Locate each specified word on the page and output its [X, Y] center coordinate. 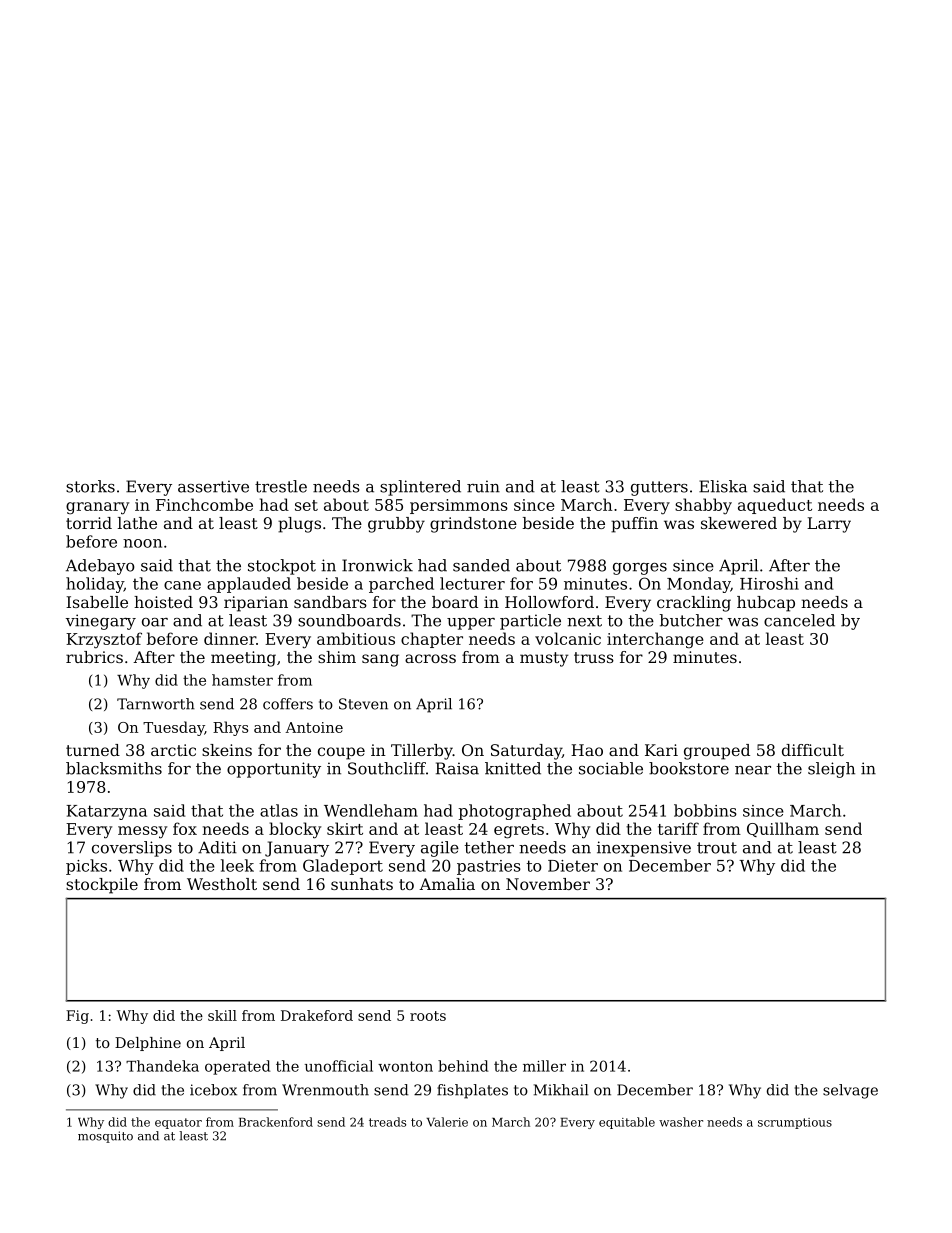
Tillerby [422, 752]
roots [428, 1016]
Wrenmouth [325, 1090]
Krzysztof [104, 640]
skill [222, 1015]
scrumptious [795, 1123]
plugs [299, 525]
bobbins [705, 810]
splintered [420, 488]
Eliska [723, 486]
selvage [850, 1091]
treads [387, 1122]
